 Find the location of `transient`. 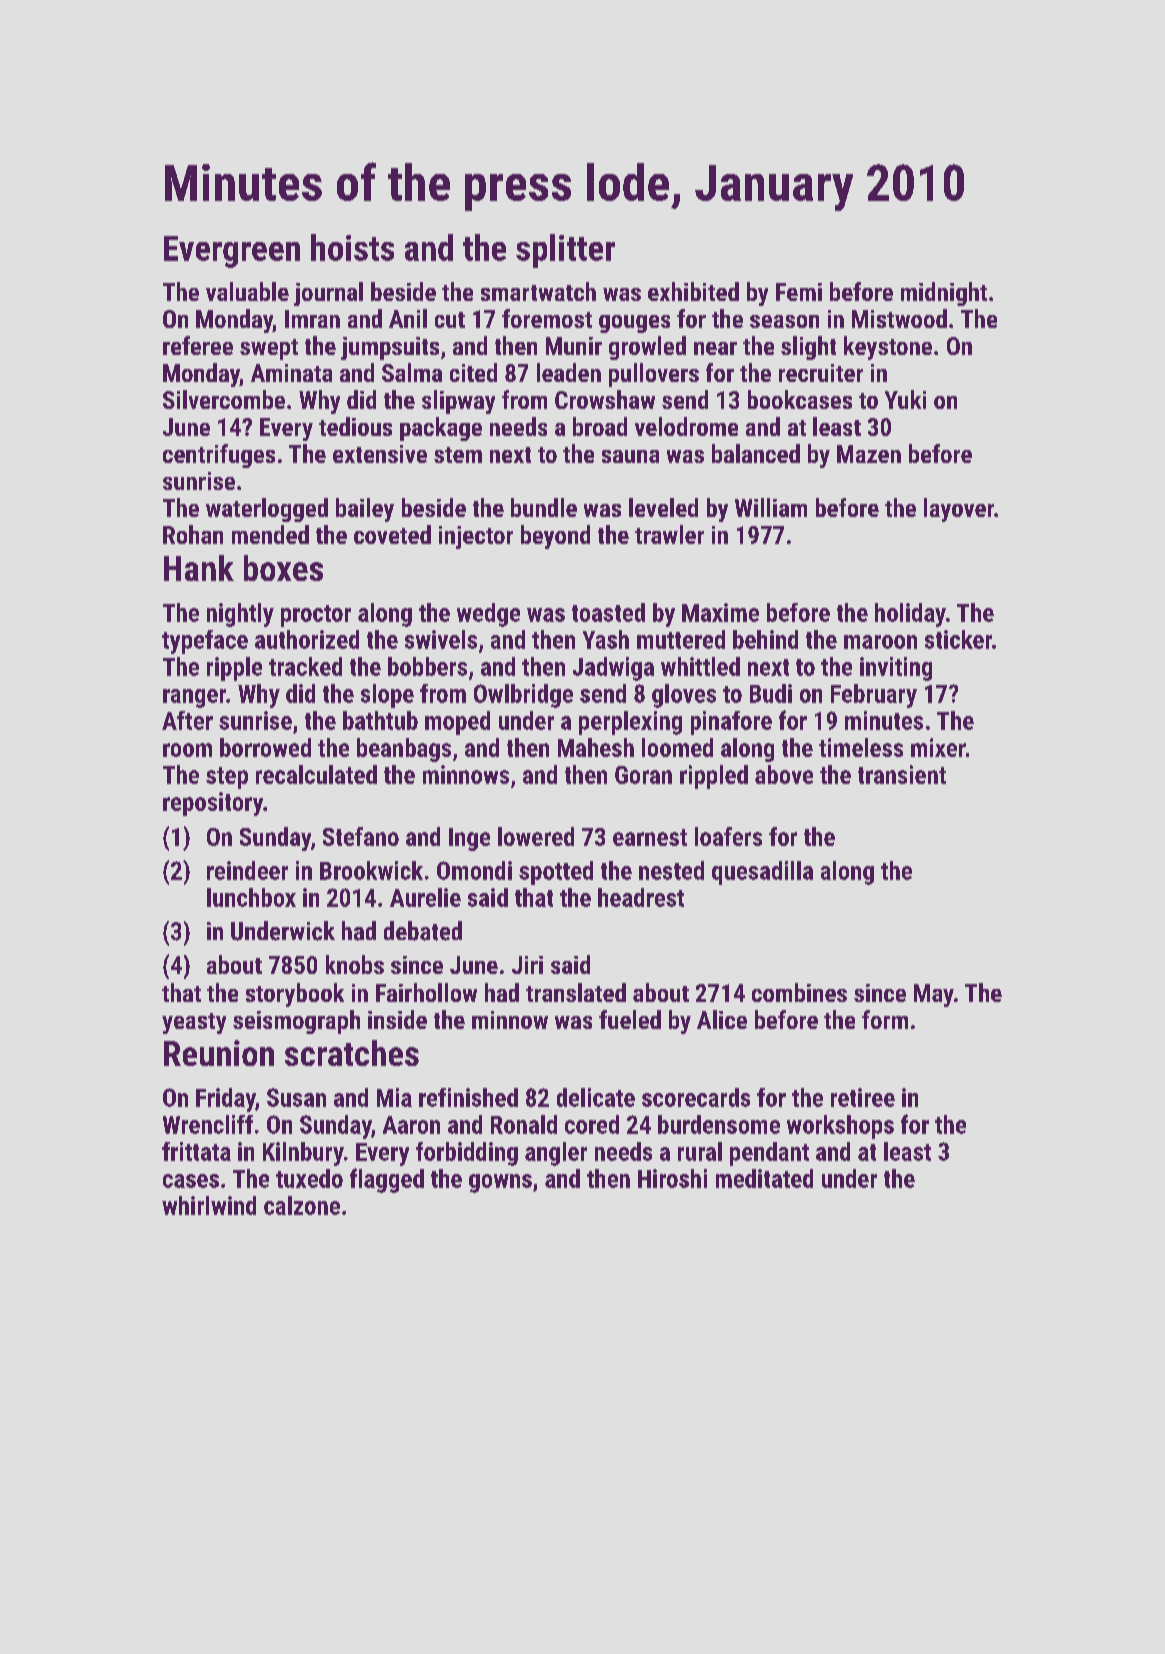

transient is located at coordinates (902, 774).
